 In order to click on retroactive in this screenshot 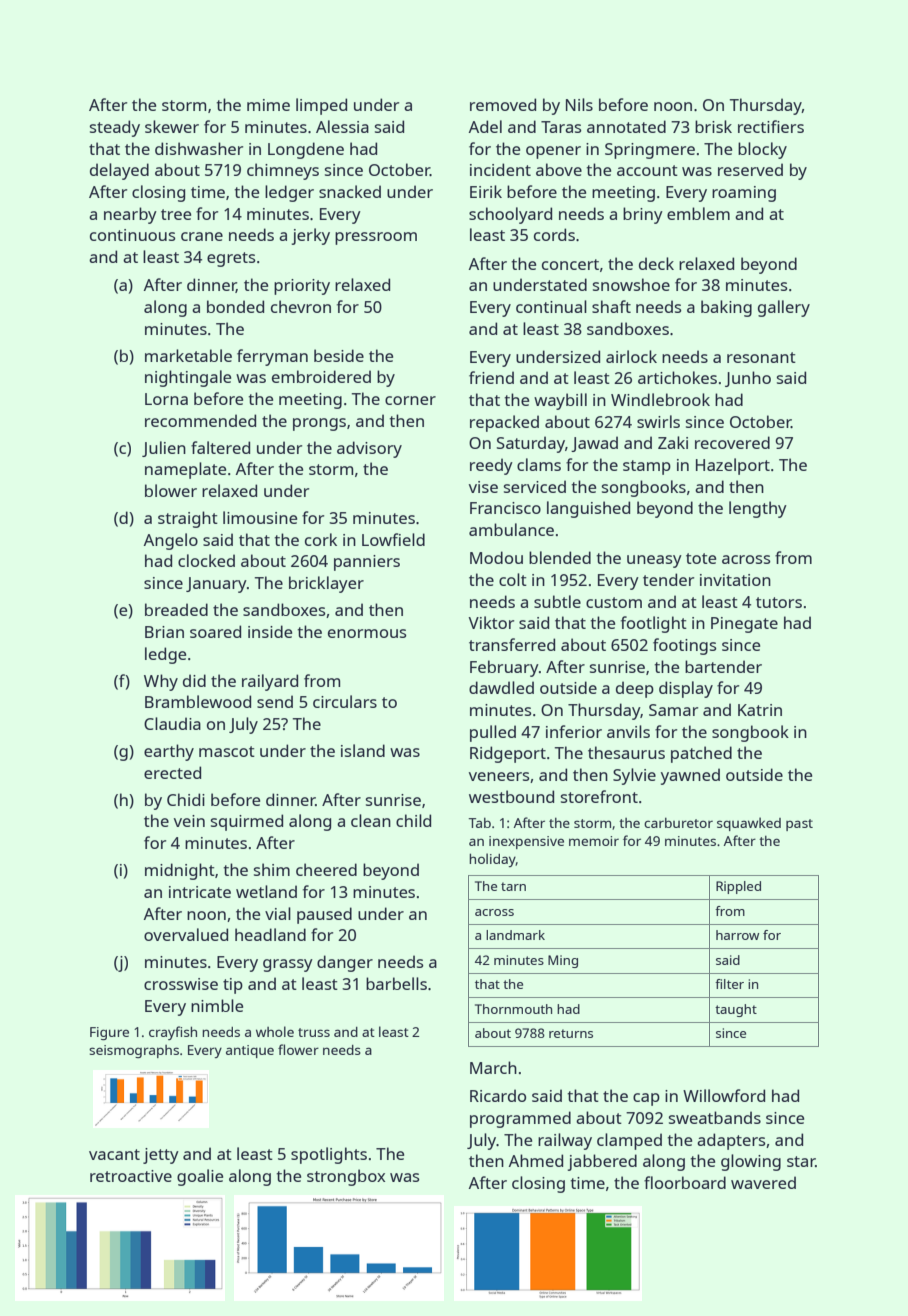, I will do `click(131, 1176)`.
